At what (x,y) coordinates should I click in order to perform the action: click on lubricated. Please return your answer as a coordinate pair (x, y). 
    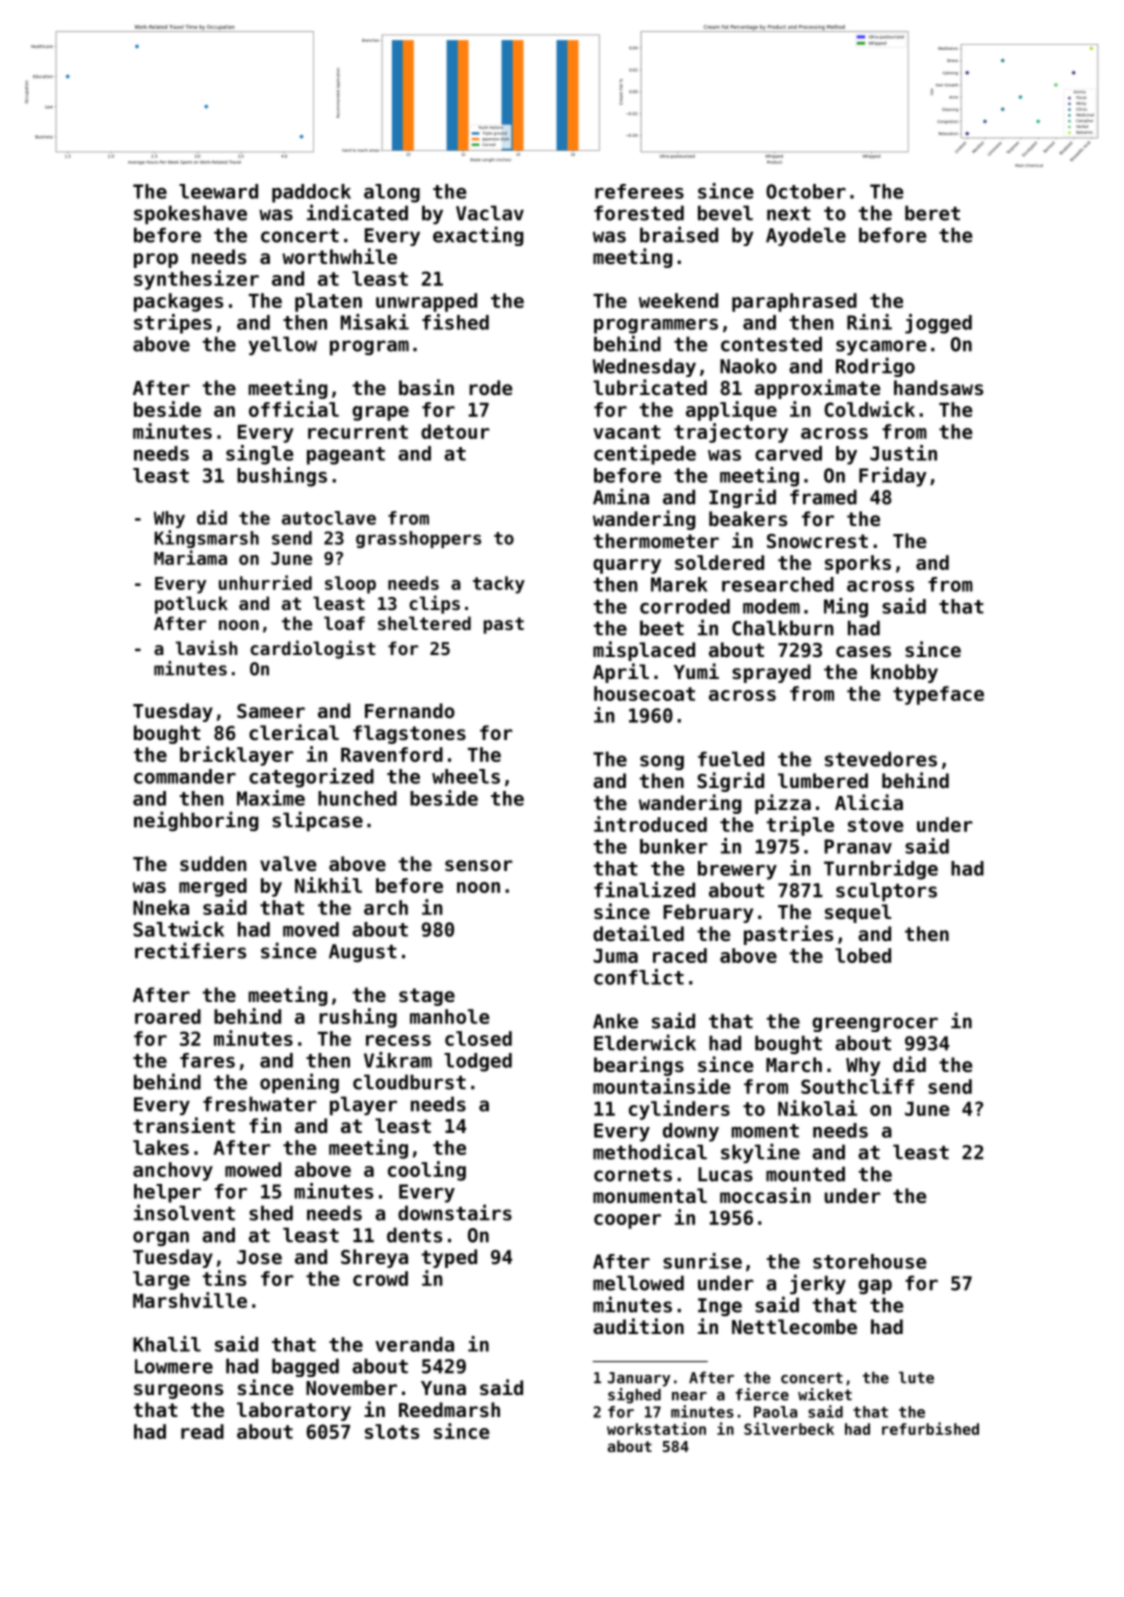
    Looking at the image, I should click on (650, 387).
